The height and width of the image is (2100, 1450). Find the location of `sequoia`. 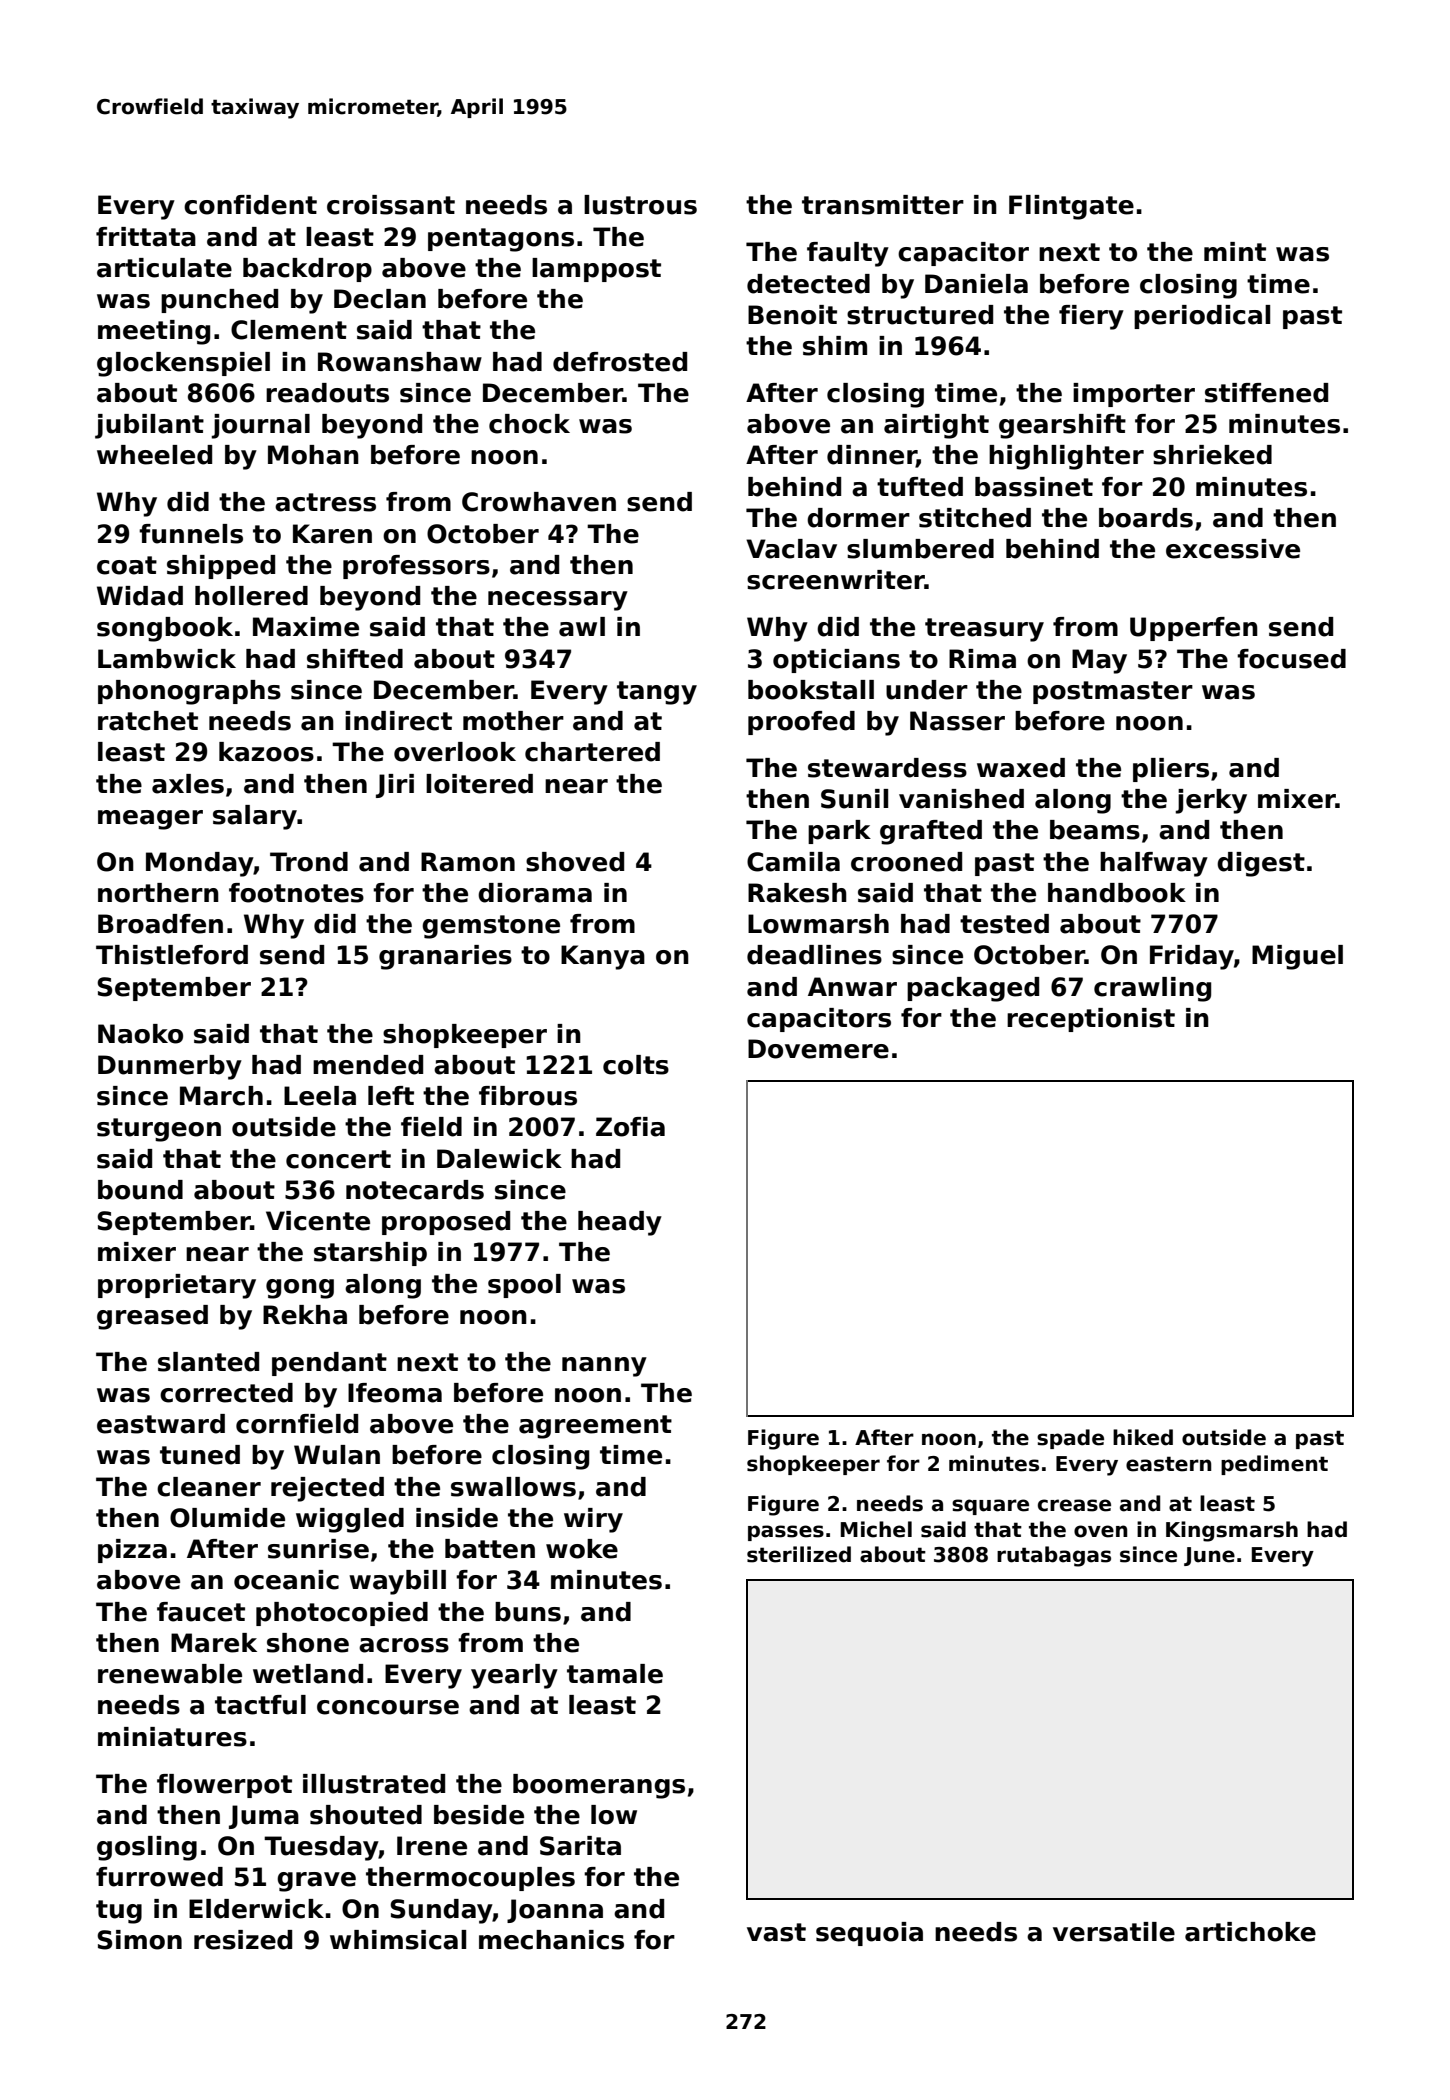

sequoia is located at coordinates (869, 1934).
